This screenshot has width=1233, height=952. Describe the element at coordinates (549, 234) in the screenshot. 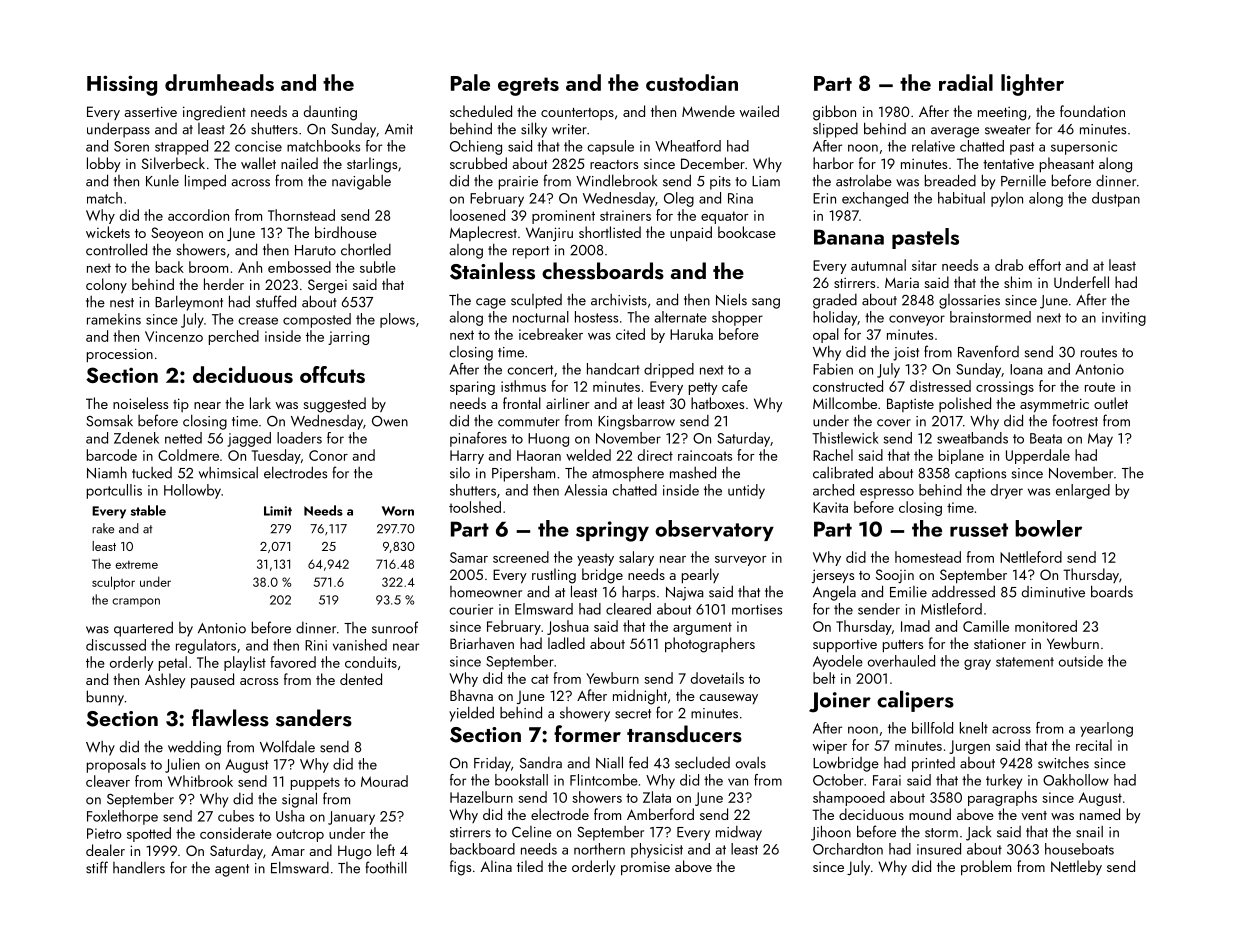

I see `Wanjiru` at that location.
